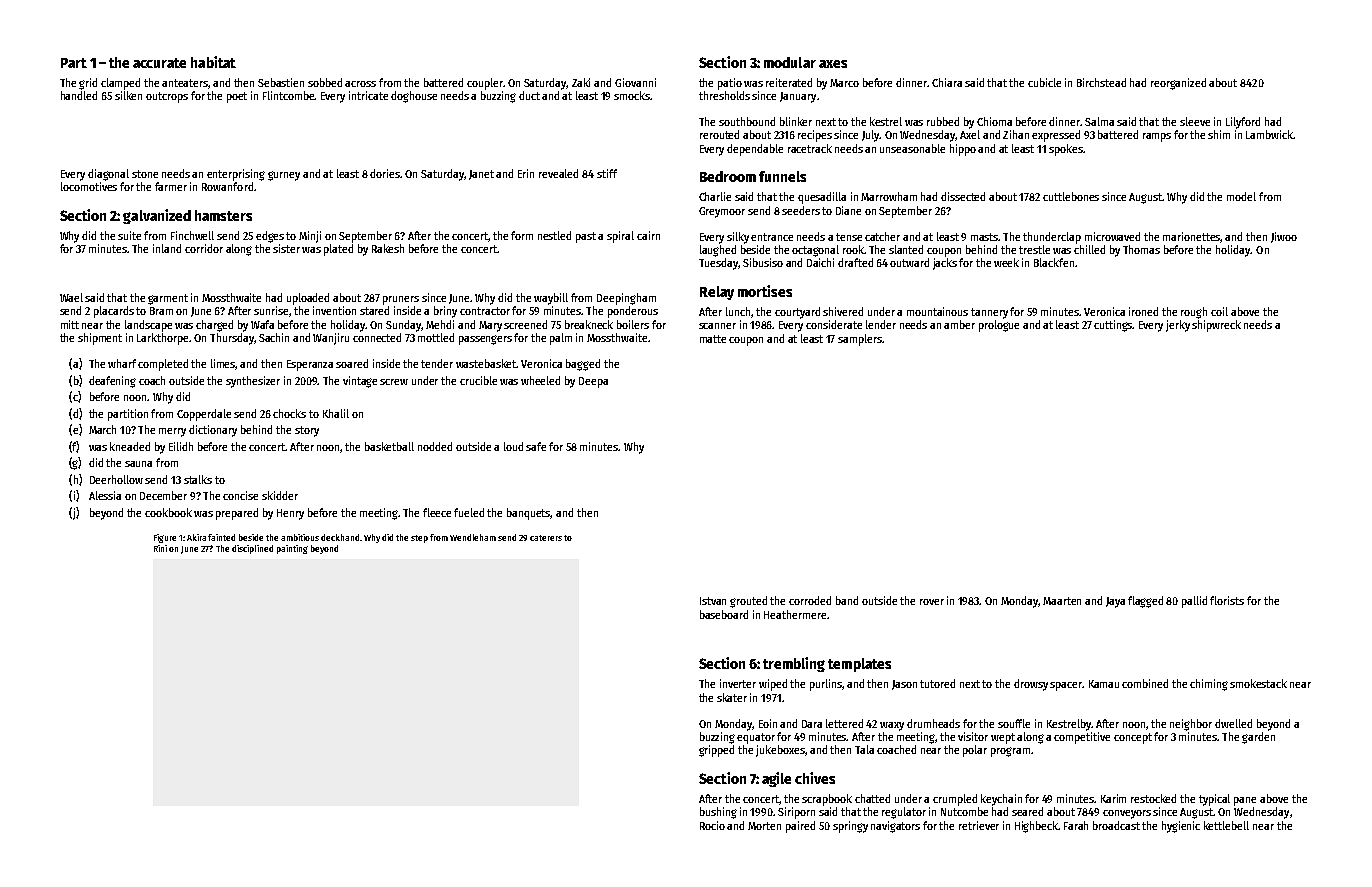  I want to click on mortises, so click(765, 291).
